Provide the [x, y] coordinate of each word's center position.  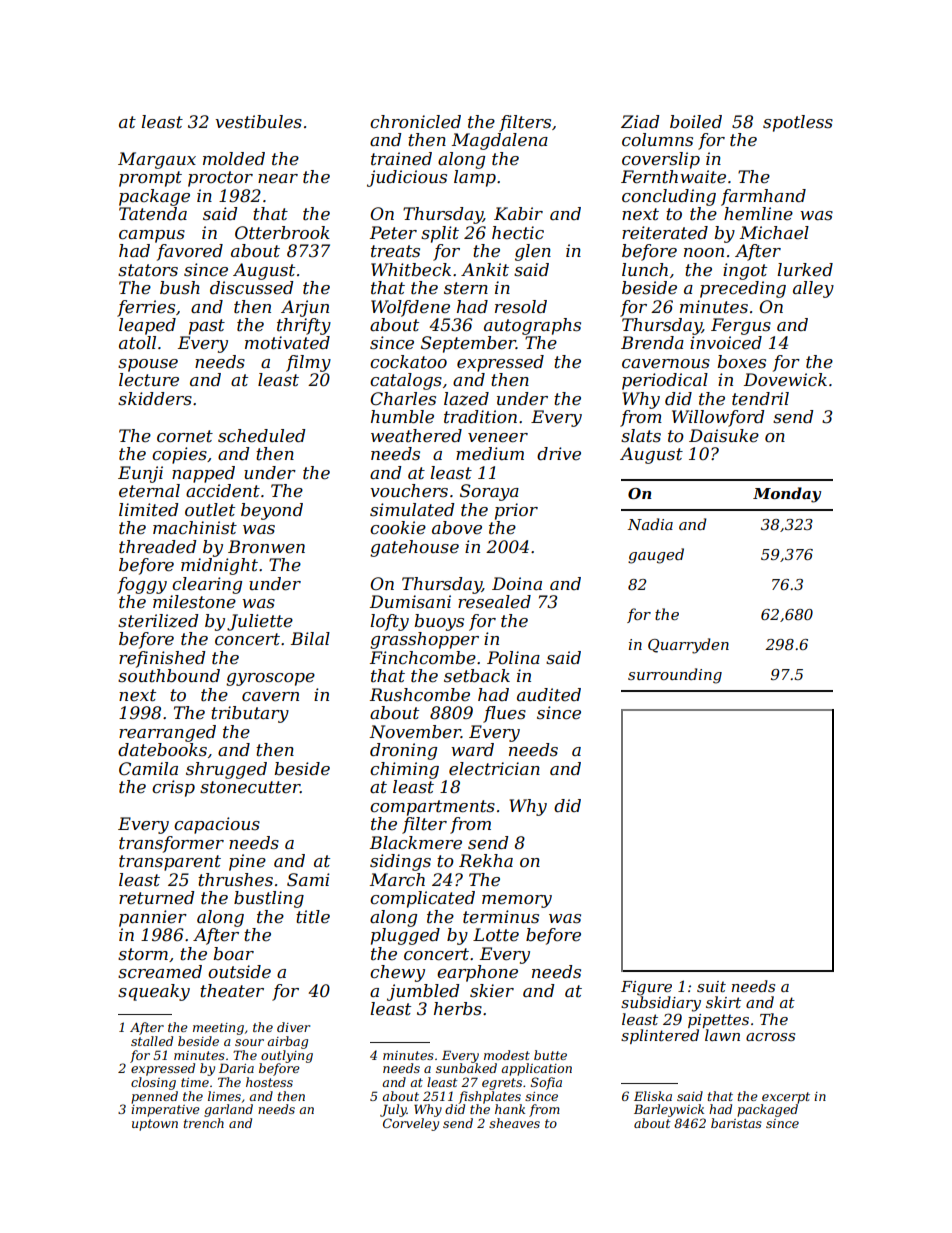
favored [190, 252]
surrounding [675, 676]
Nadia [650, 524]
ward [472, 749]
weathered [416, 436]
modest [507, 1055]
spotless [798, 123]
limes [224, 1096]
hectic [518, 233]
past [207, 327]
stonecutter [250, 787]
